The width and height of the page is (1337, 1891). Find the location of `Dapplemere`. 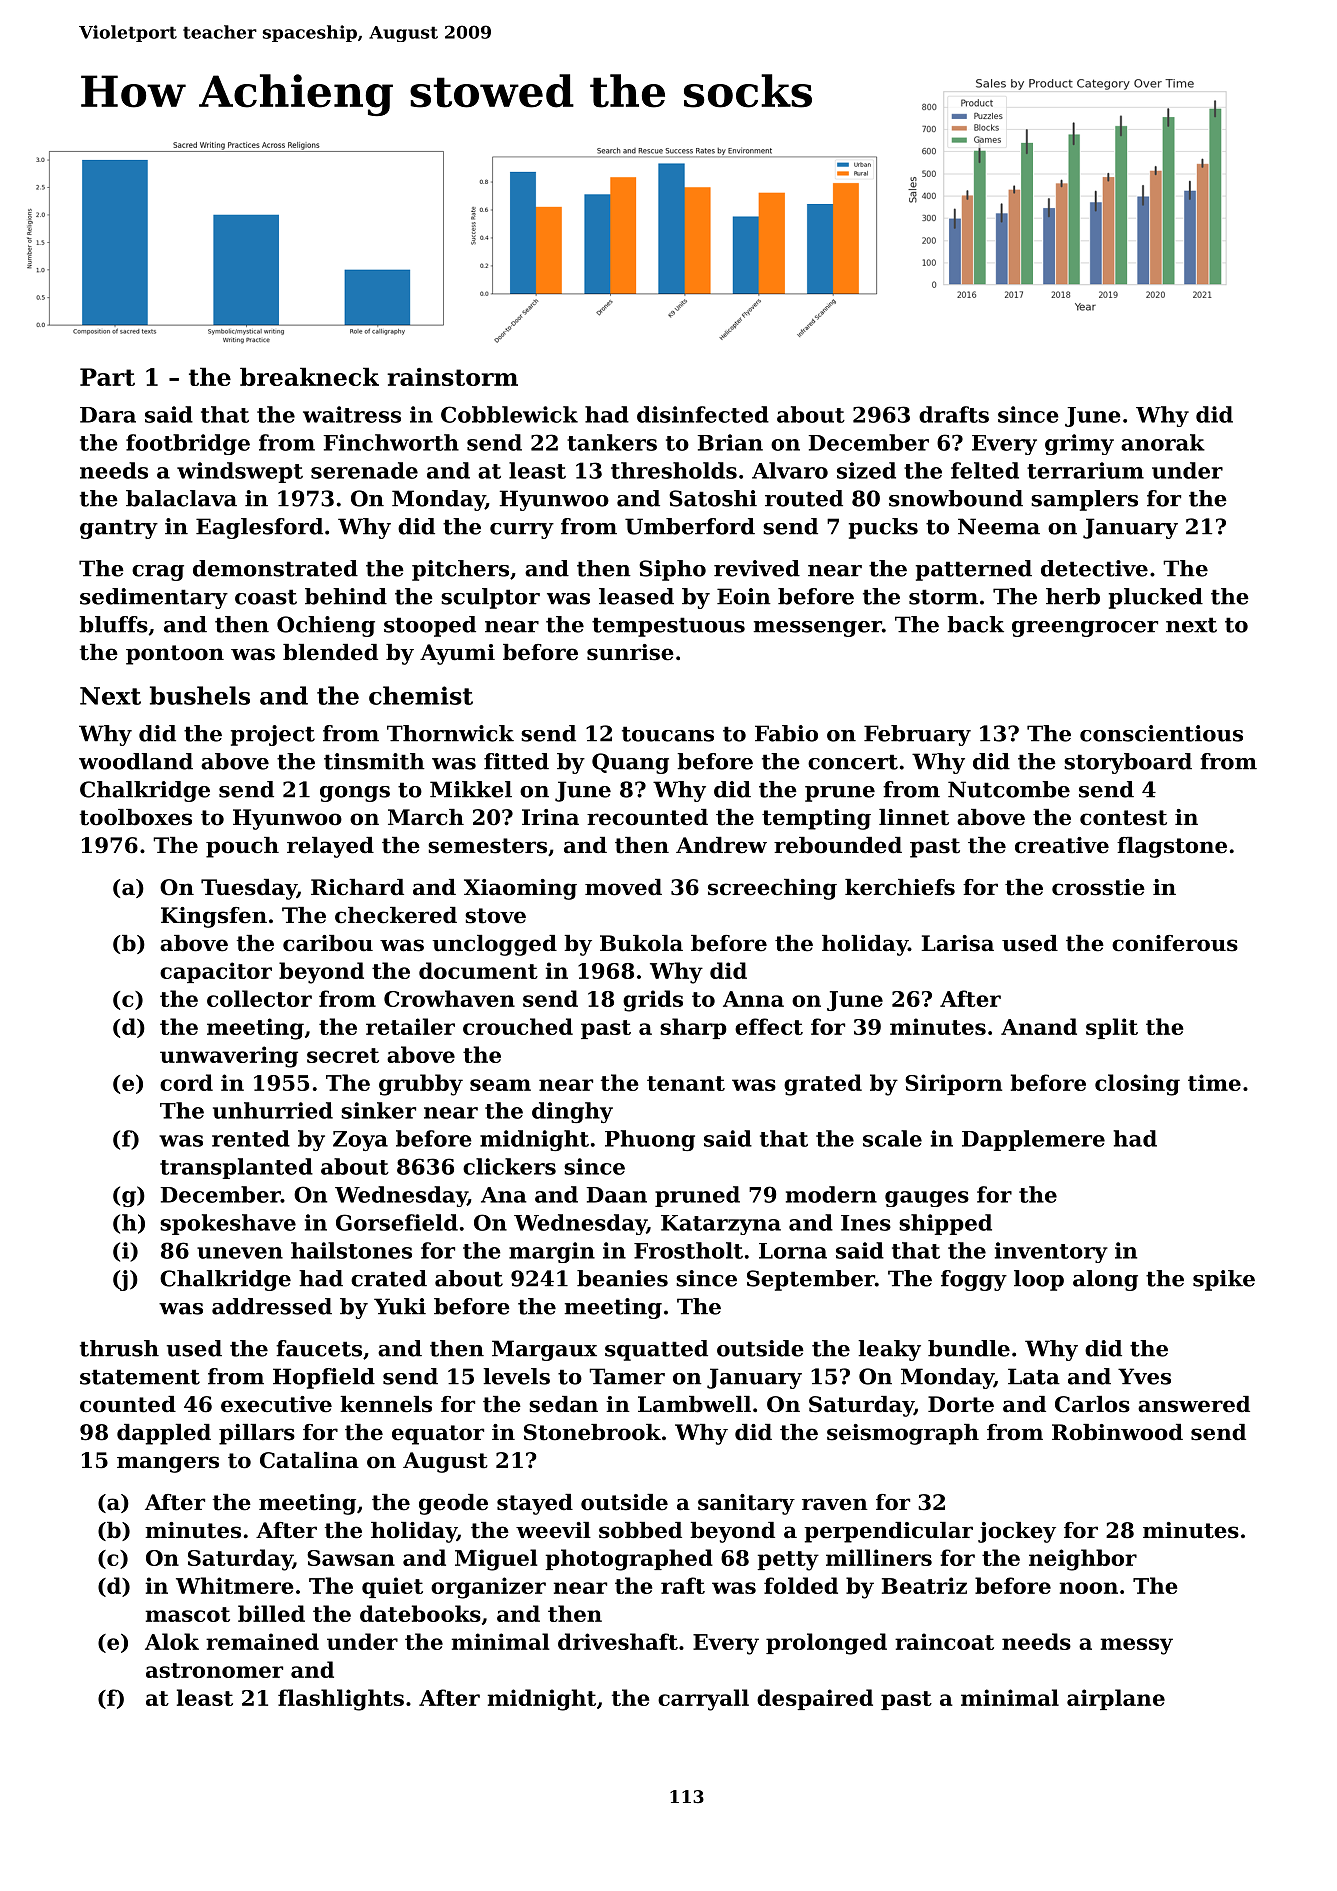

Dapplemere is located at coordinates (1033, 1140).
